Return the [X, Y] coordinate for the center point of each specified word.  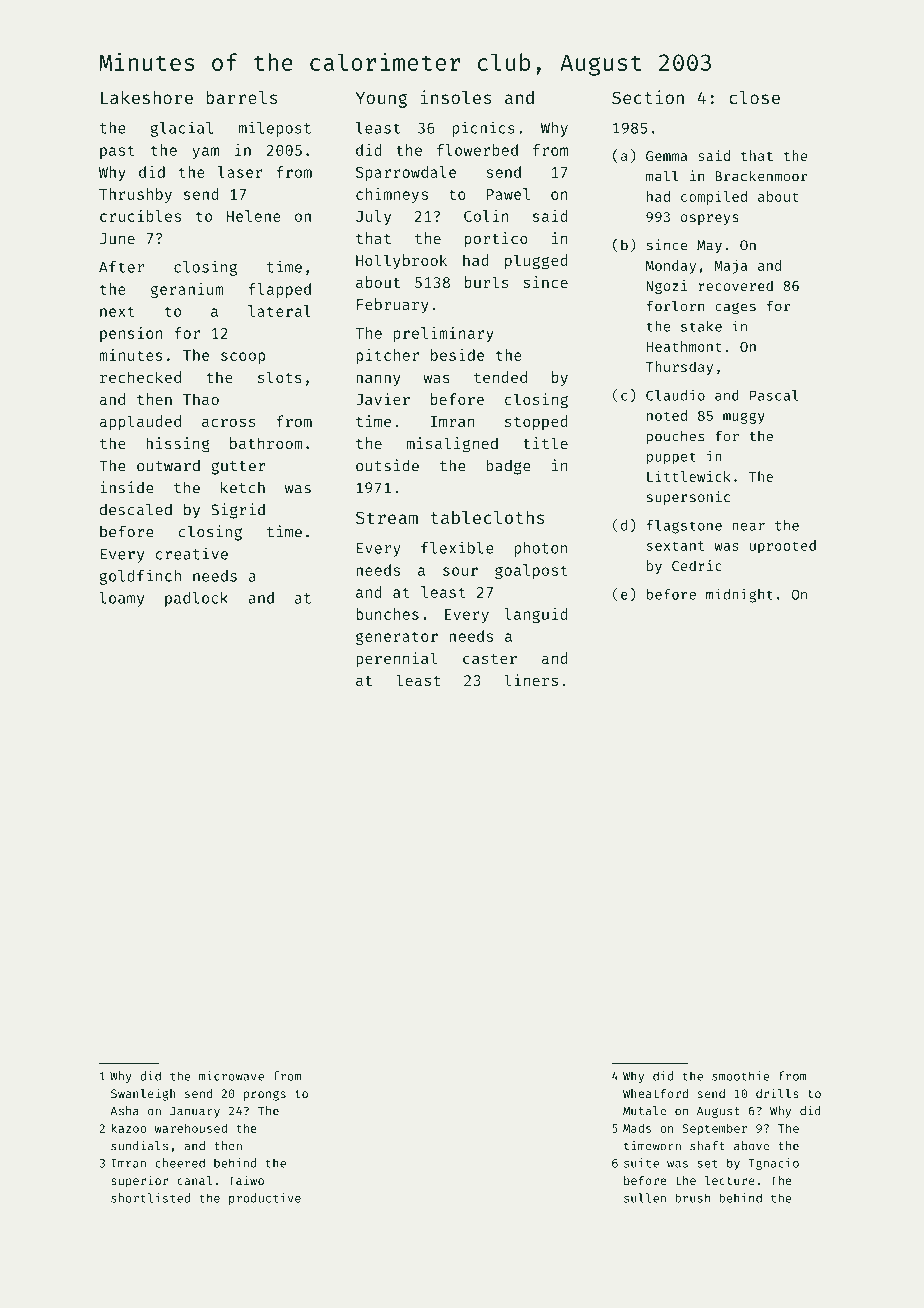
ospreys [710, 219]
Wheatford [655, 1093]
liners [531, 680]
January [195, 1112]
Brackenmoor [761, 176]
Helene [254, 216]
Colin [486, 216]
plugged [536, 262]
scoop [243, 358]
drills [777, 1093]
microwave [231, 1076]
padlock [196, 599]
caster [490, 659]
